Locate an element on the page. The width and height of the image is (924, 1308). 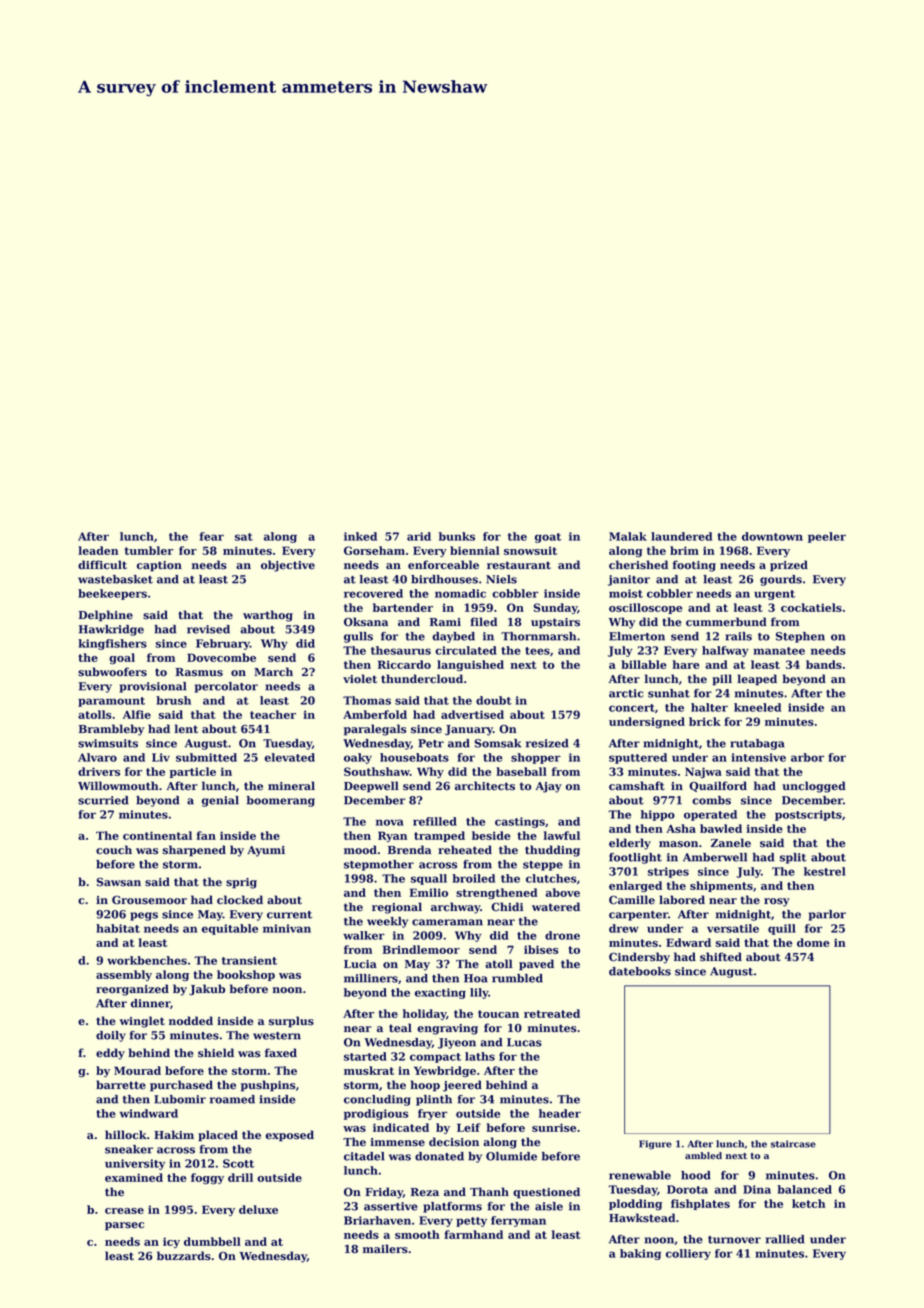
Gorseham is located at coordinates (374, 550).
